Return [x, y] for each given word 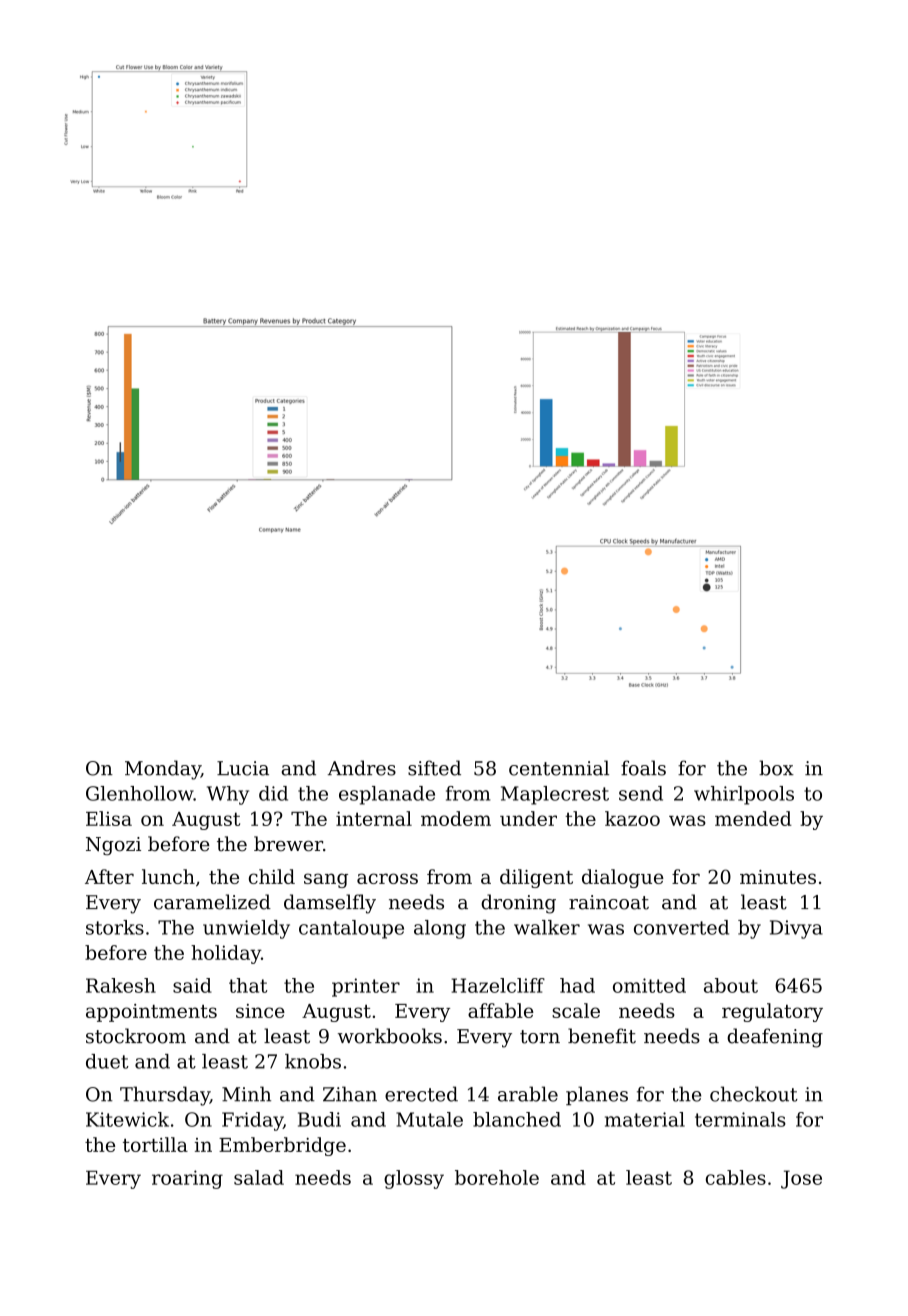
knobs [313, 1061]
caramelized [212, 902]
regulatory [772, 1012]
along [440, 929]
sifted [434, 768]
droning [518, 904]
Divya [796, 929]
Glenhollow [139, 793]
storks [115, 927]
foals [643, 768]
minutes [778, 877]
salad [259, 1177]
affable [501, 1010]
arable [528, 1094]
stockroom [136, 1036]
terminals [740, 1119]
